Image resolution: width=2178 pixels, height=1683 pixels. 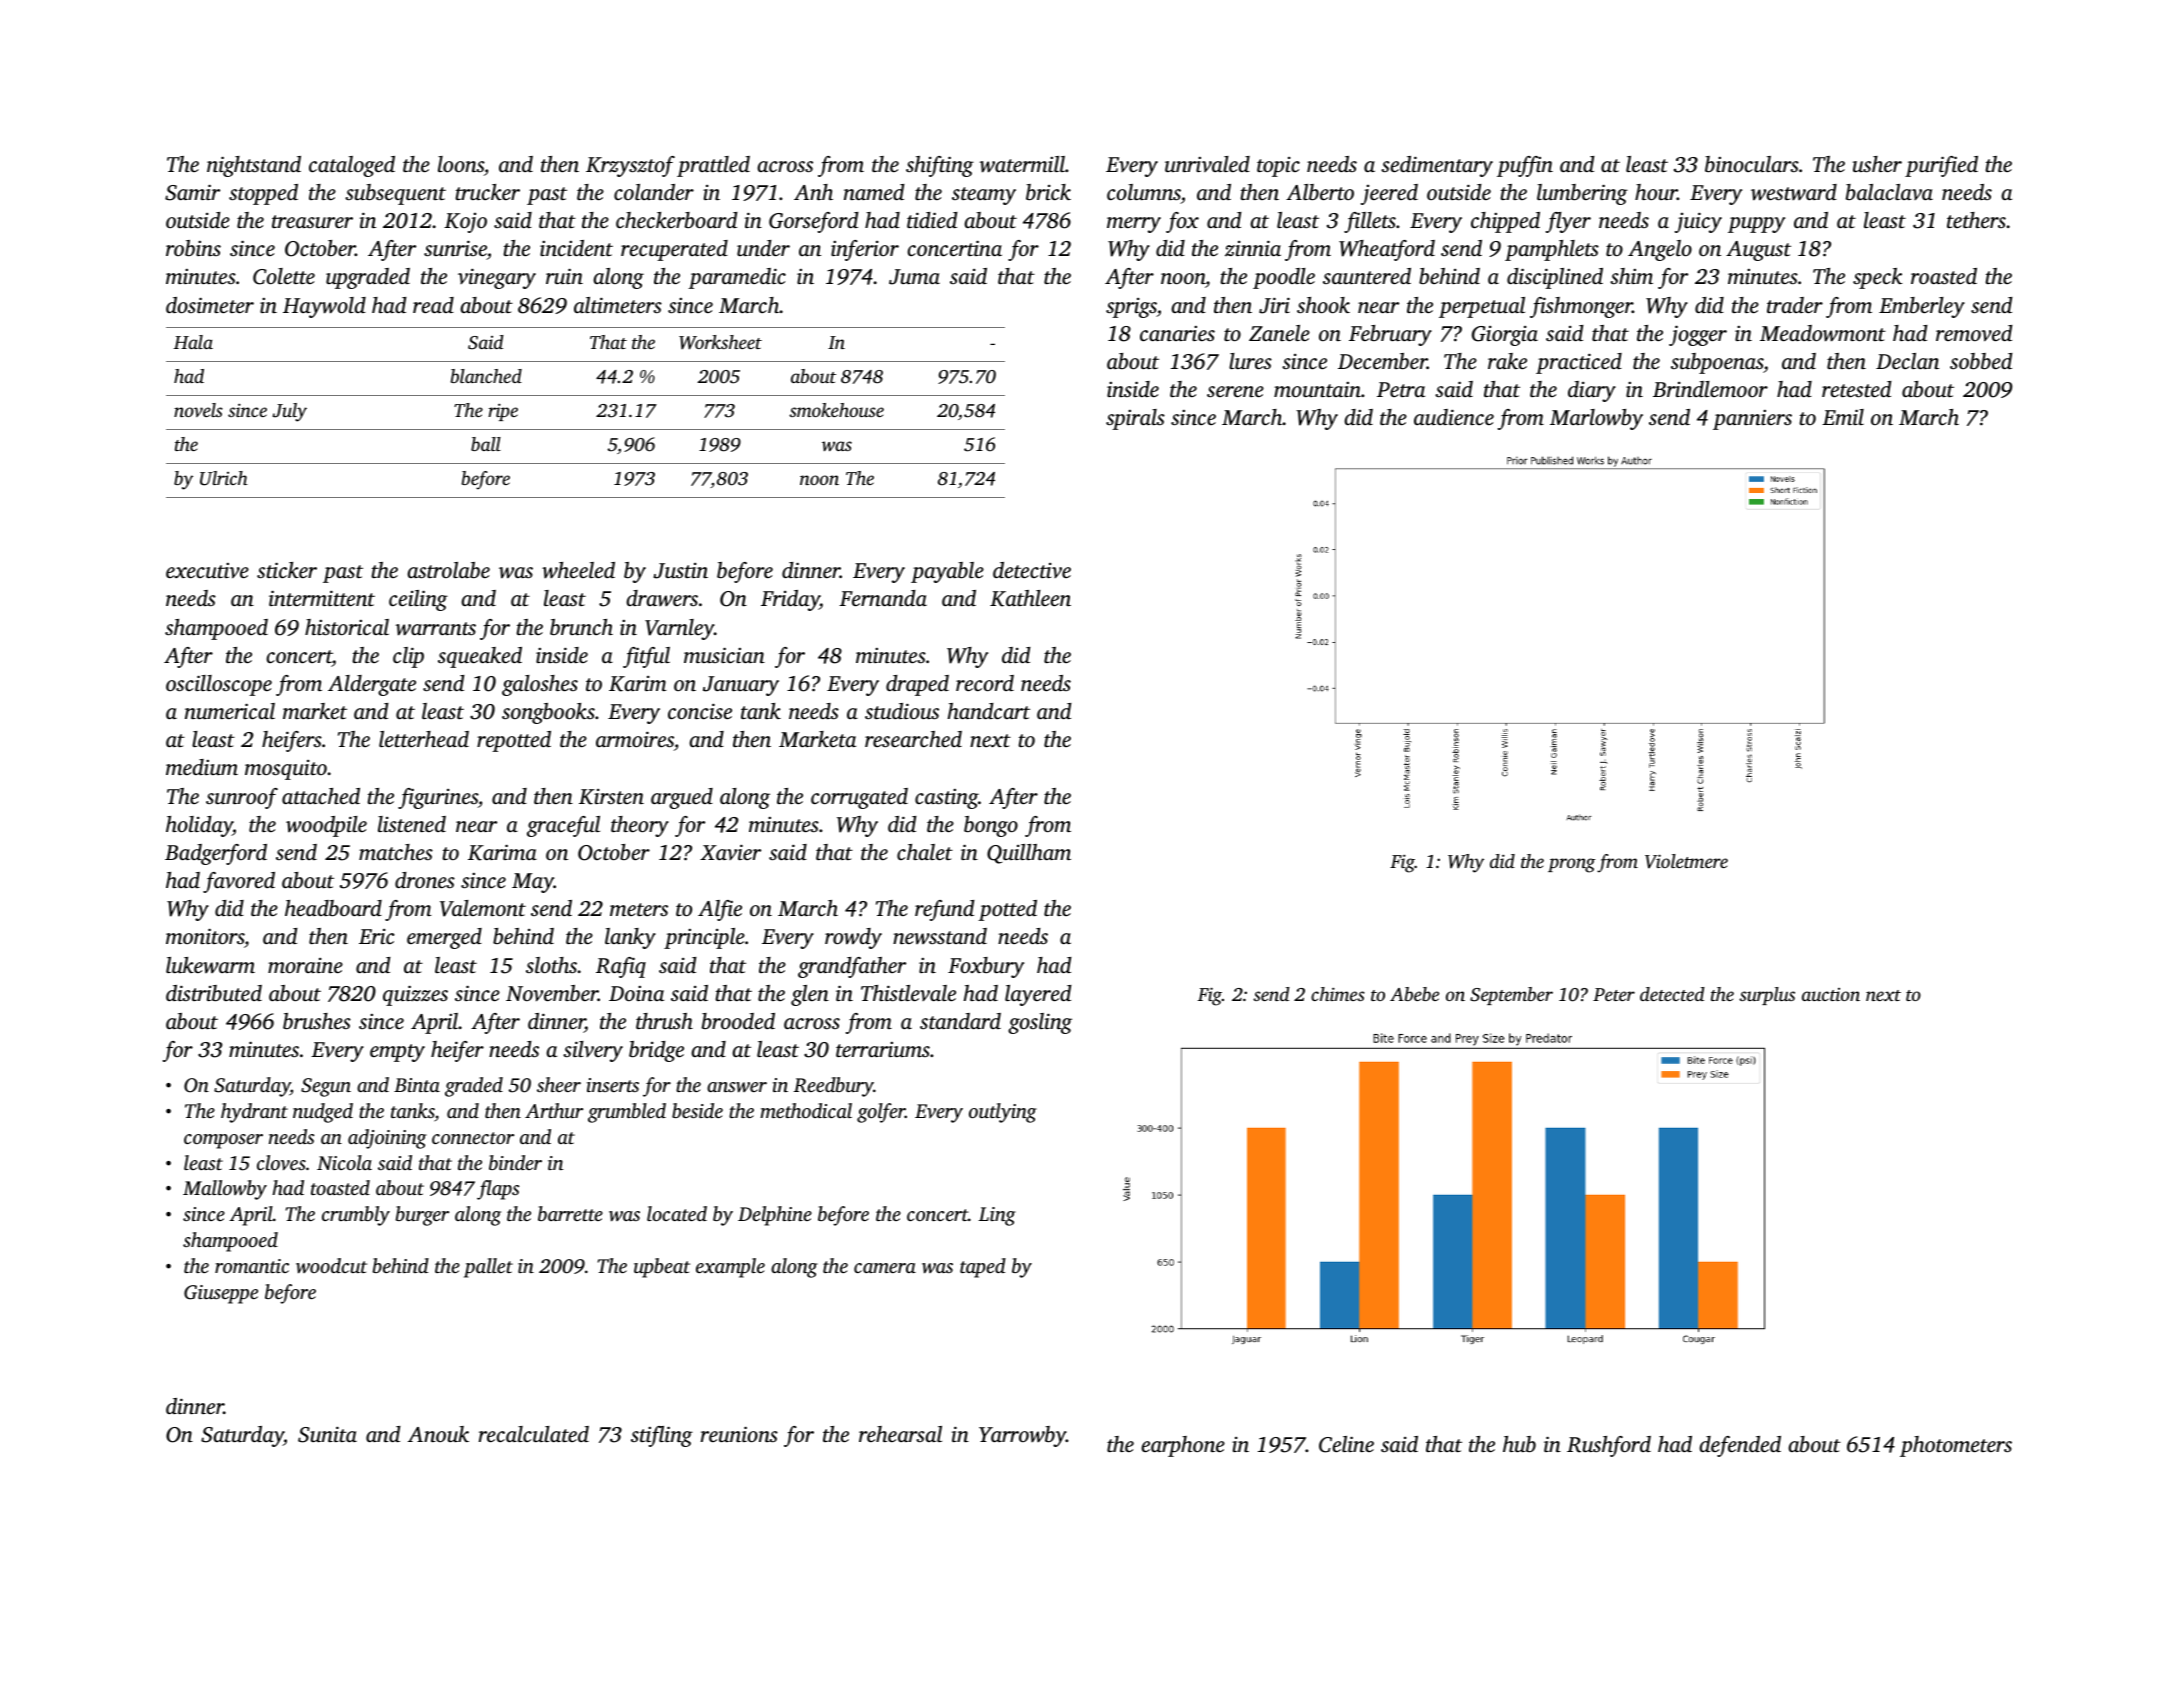 I want to click on armoires, so click(x=635, y=739).
